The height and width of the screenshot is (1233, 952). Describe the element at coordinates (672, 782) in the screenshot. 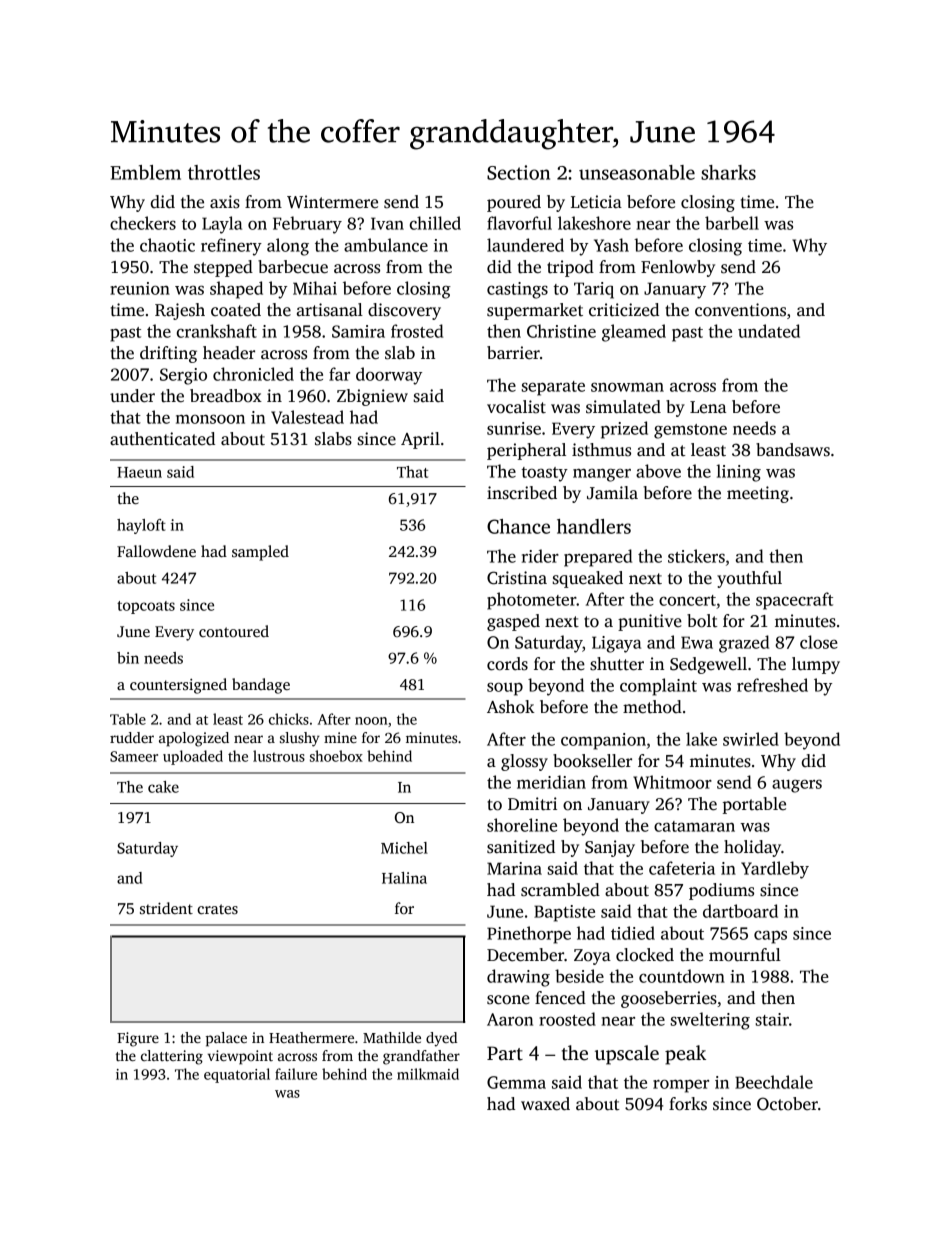

I see `Whitmoor` at that location.
